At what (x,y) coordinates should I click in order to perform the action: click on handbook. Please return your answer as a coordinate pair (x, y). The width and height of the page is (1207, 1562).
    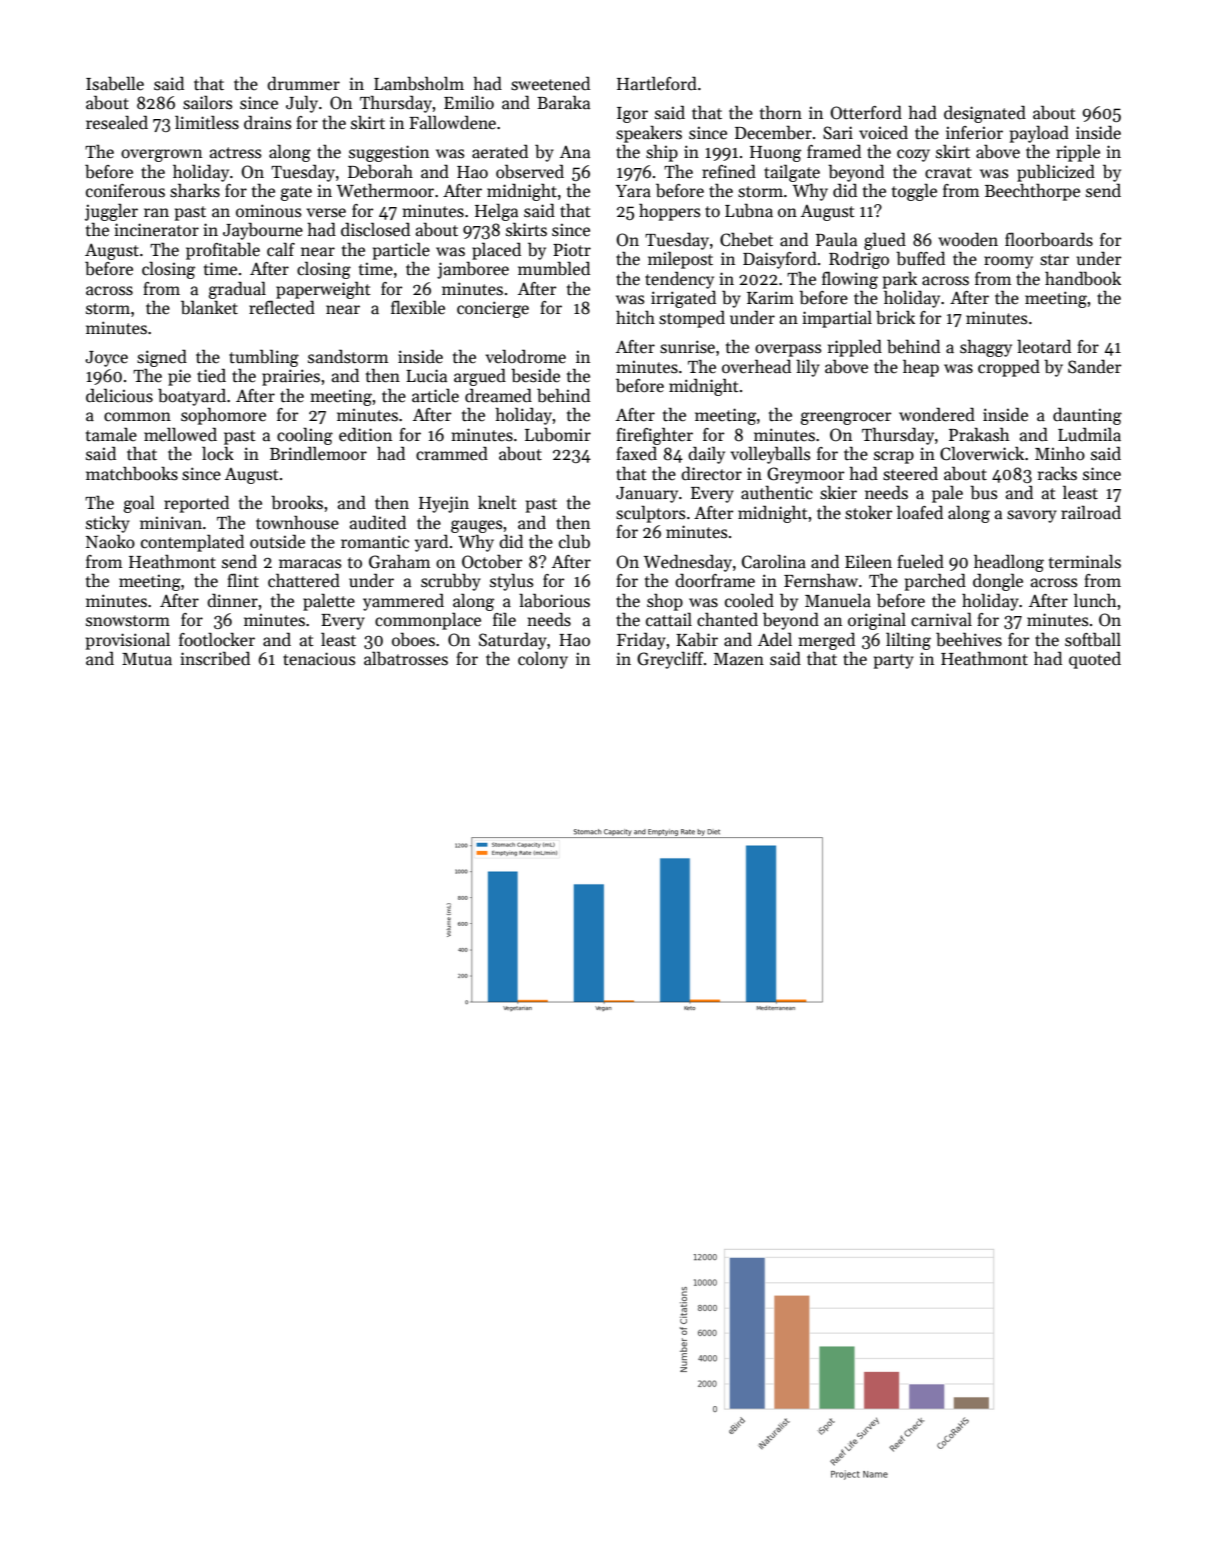
    Looking at the image, I should click on (1083, 278).
